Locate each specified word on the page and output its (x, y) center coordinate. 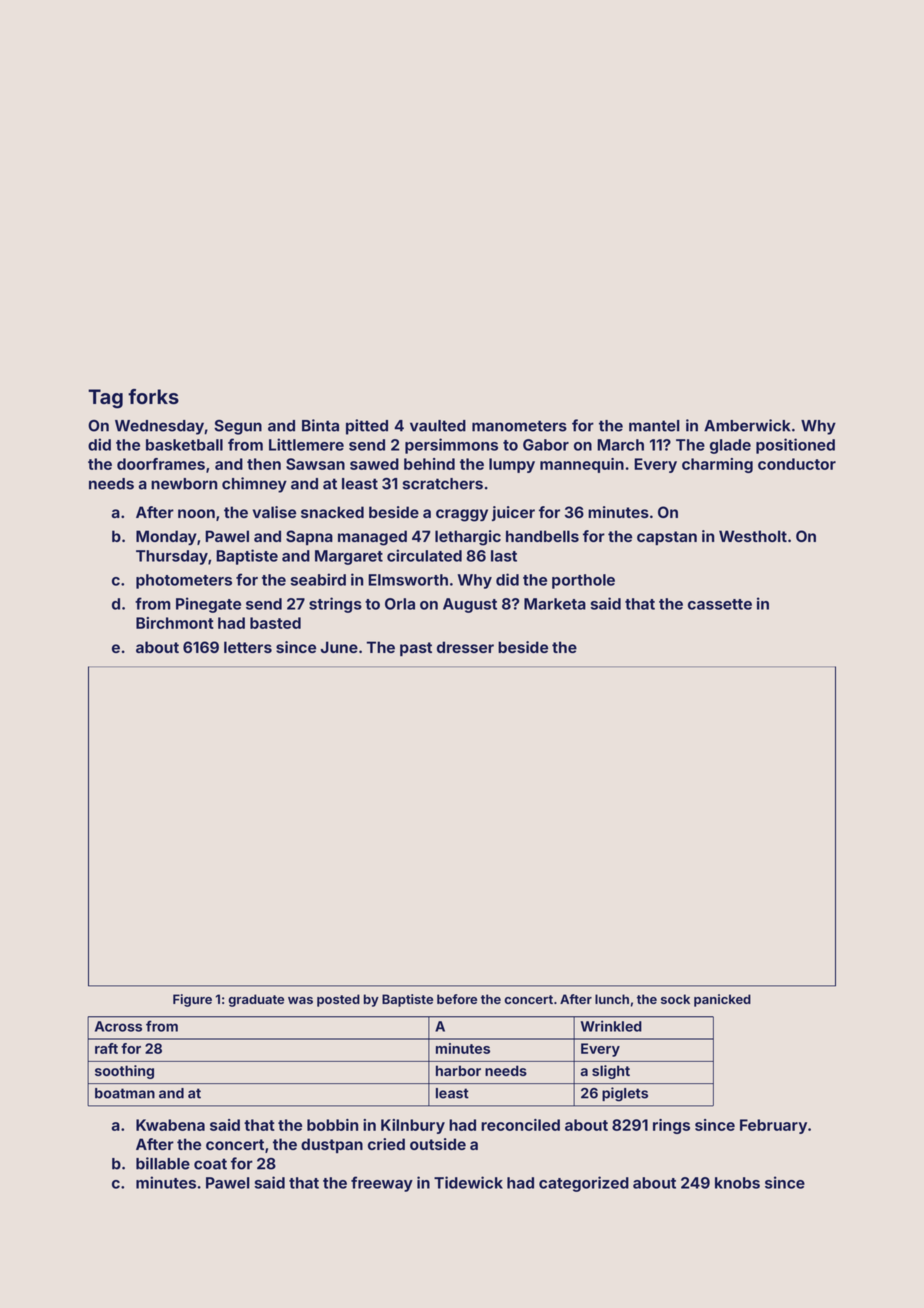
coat (210, 1164)
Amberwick (747, 425)
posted (338, 1000)
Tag (105, 399)
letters (248, 647)
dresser (465, 647)
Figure (192, 1000)
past (416, 649)
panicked (722, 1000)
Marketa (555, 604)
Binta (320, 425)
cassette (720, 604)
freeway (382, 1184)
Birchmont (175, 623)
